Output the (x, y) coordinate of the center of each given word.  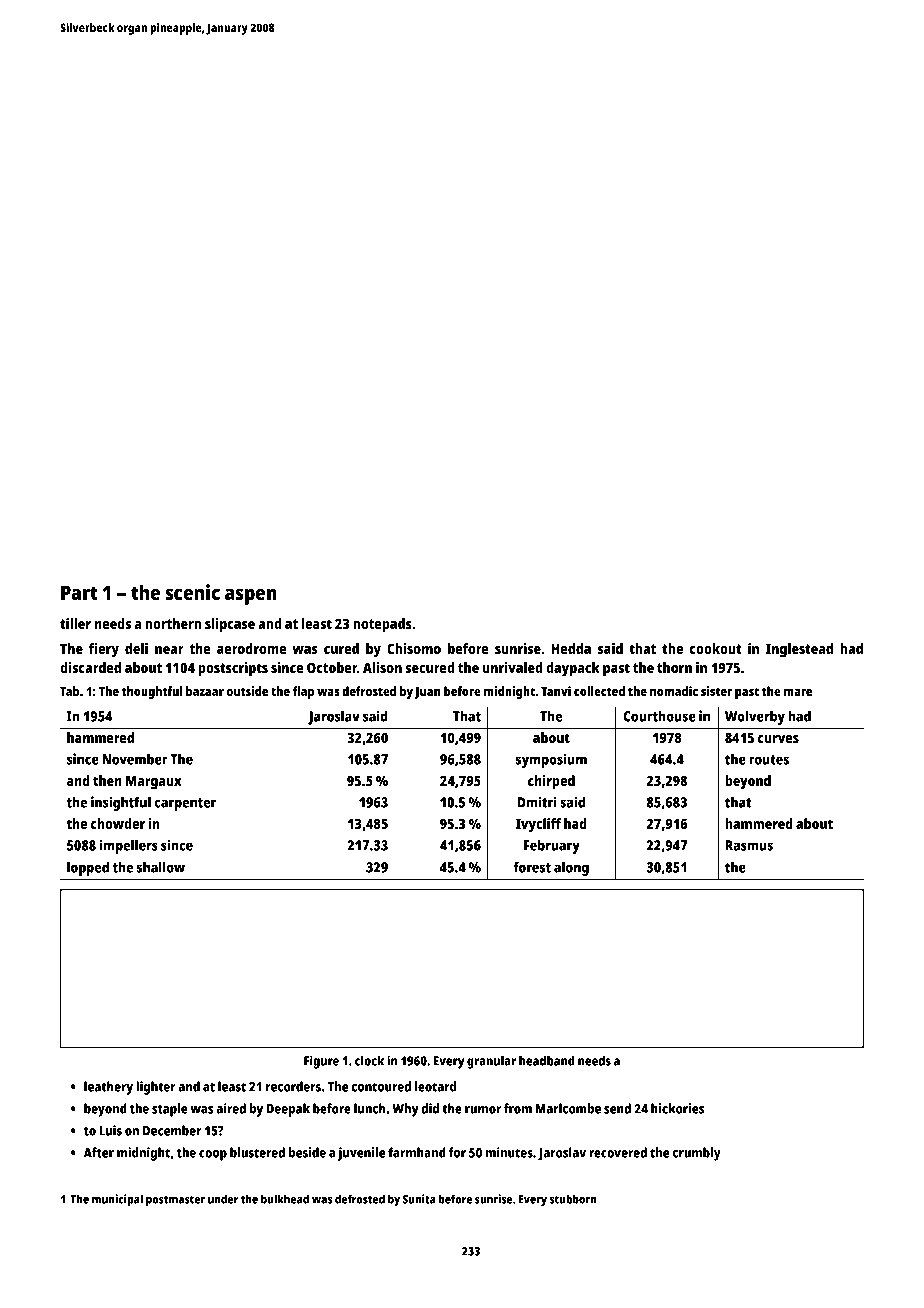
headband (547, 1061)
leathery (108, 1088)
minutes (509, 1152)
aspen (251, 596)
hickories (677, 1108)
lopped (88, 868)
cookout (716, 648)
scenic (192, 592)
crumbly (697, 1154)
